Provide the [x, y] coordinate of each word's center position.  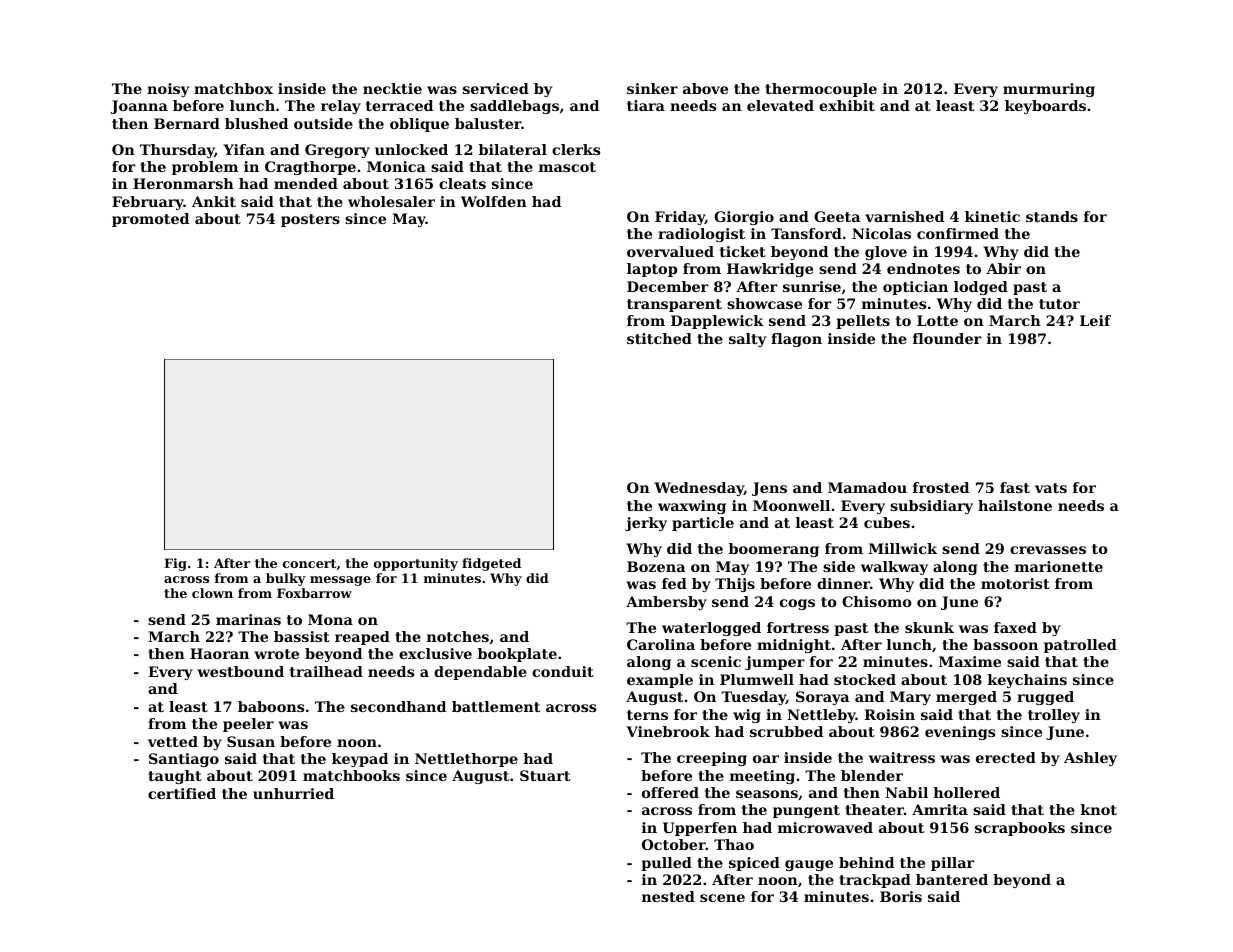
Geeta [837, 216]
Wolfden [494, 201]
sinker [652, 88]
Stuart [545, 775]
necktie [392, 88]
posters [310, 220]
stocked [865, 679]
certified [182, 793]
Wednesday [699, 489]
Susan [251, 741]
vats [1051, 488]
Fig [175, 564]
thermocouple [821, 90]
